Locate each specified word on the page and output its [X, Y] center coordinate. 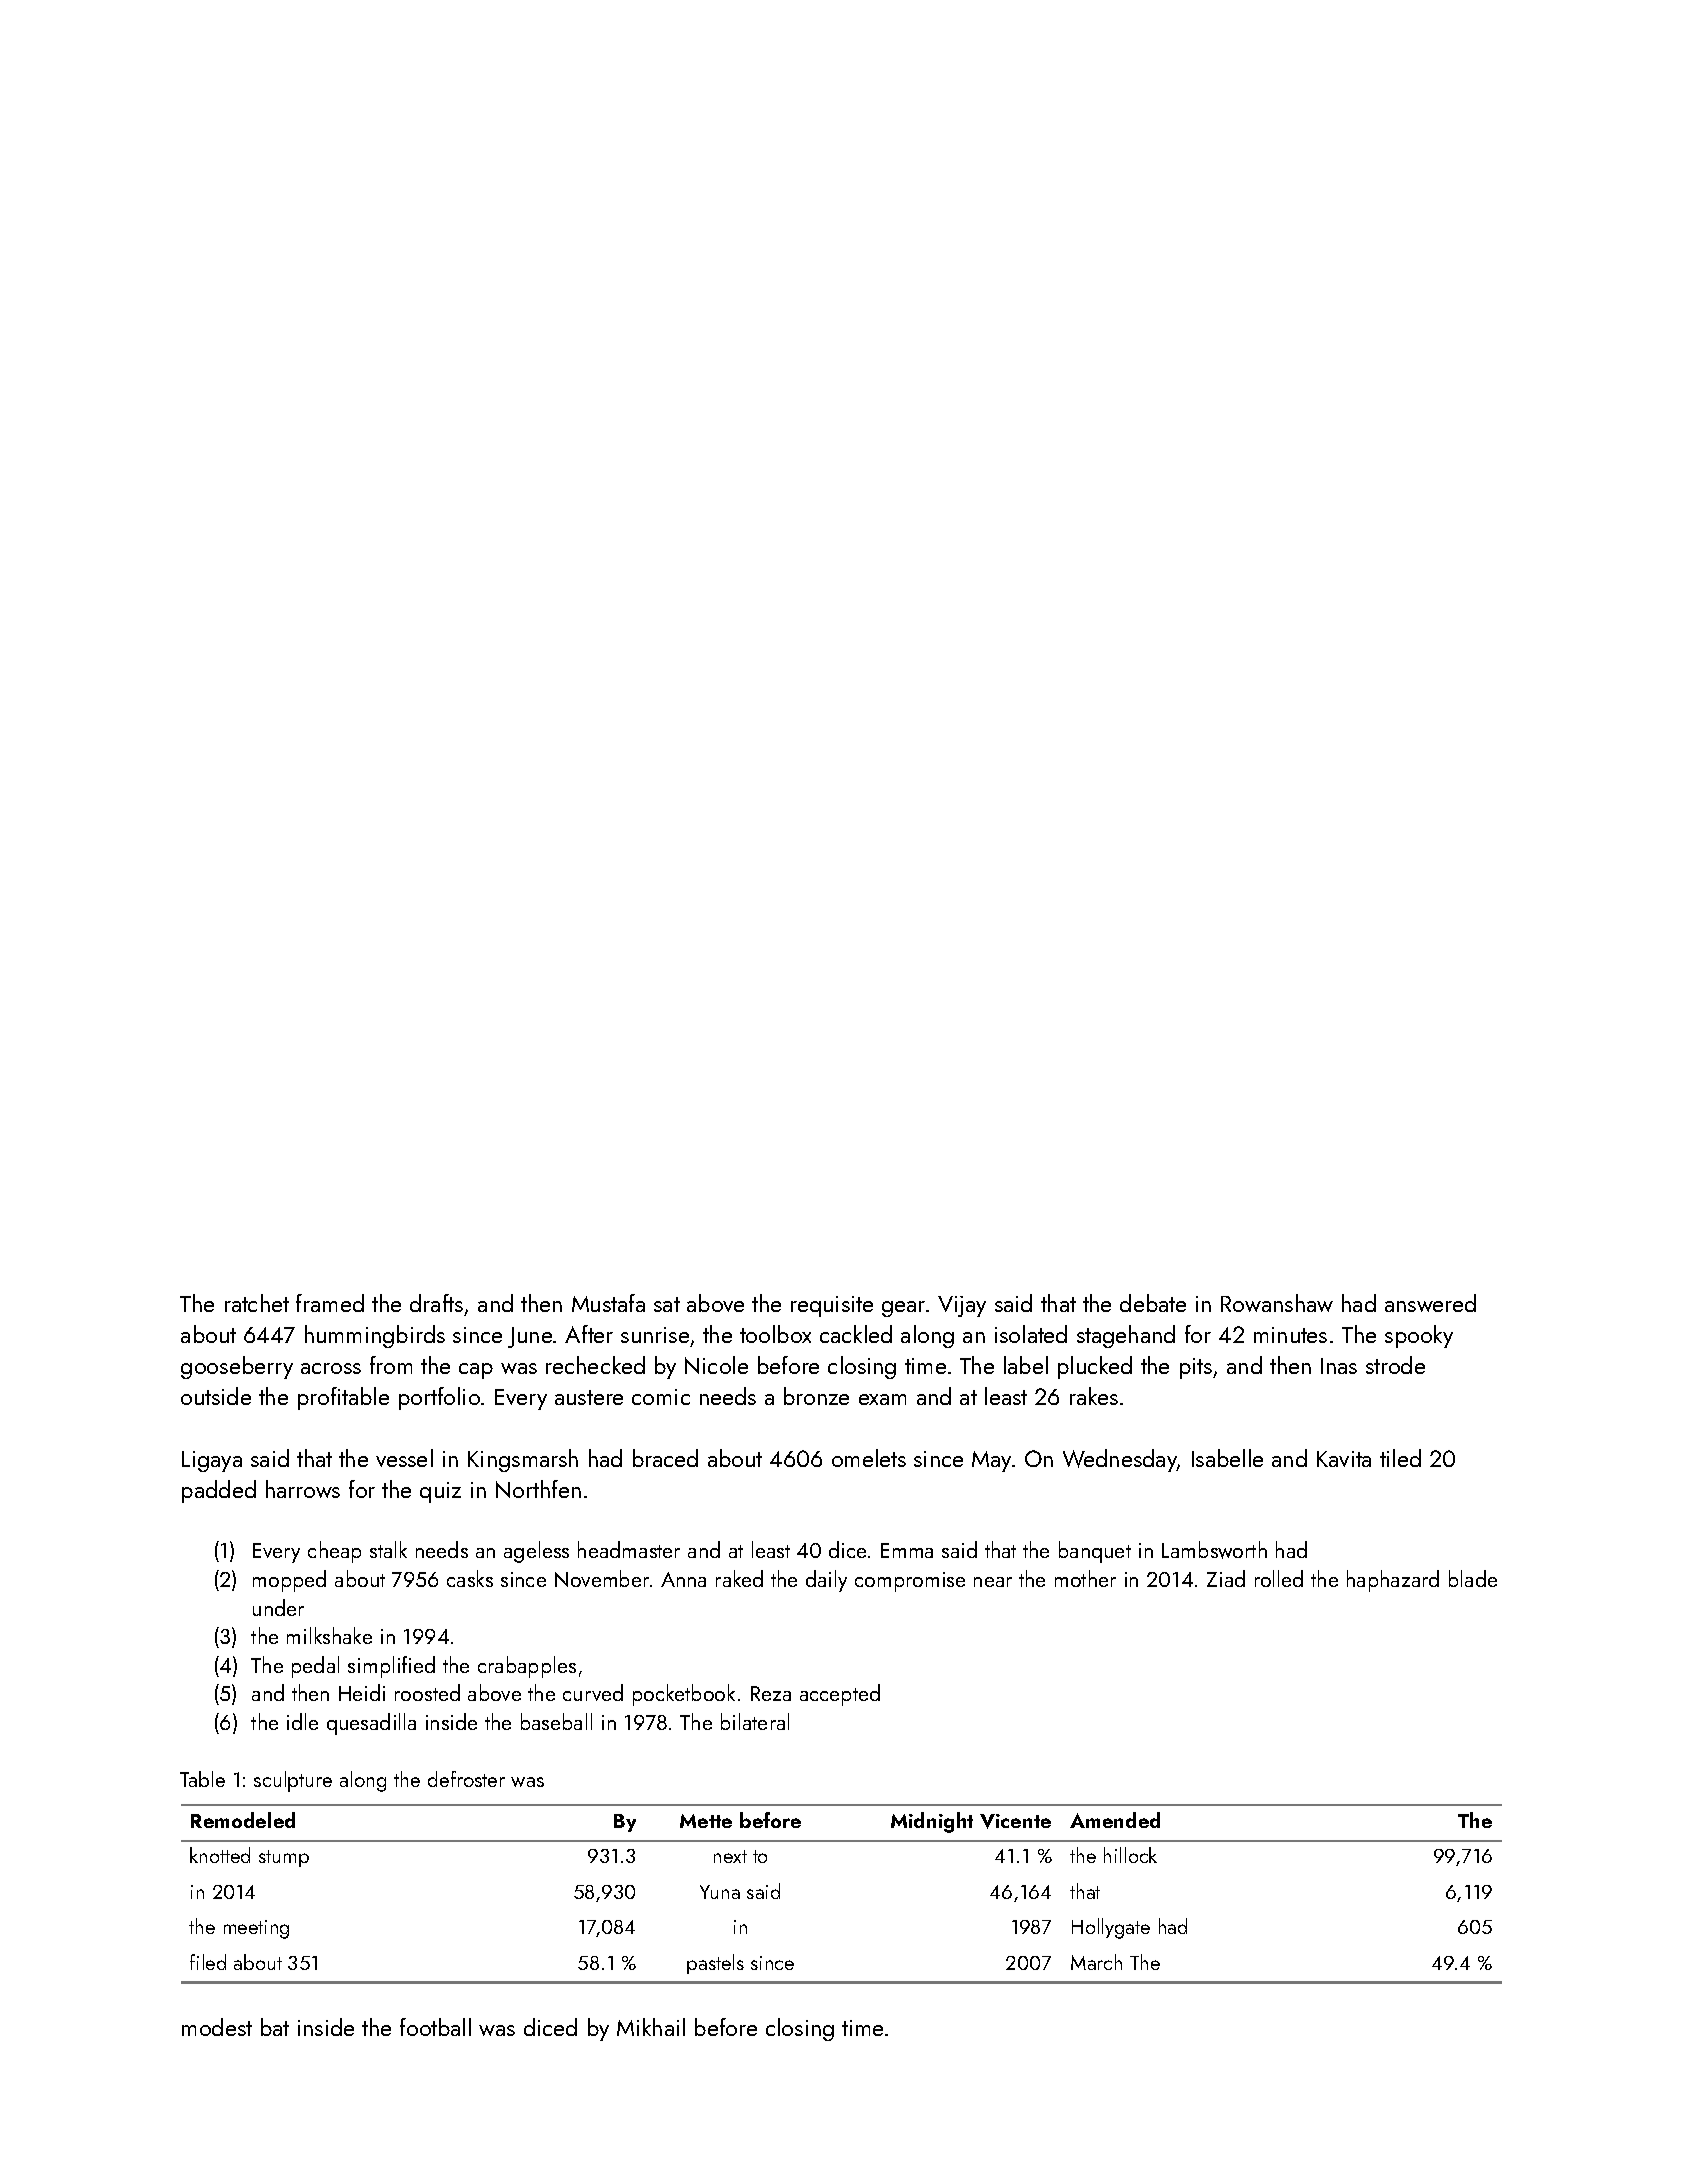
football [435, 2027]
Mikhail [651, 2027]
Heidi [362, 1692]
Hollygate [1111, 1928]
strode [1395, 1365]
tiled [1400, 1458]
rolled [1279, 1578]
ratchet [257, 1303]
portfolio [439, 1398]
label [1026, 1365]
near [993, 1582]
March [1096, 1962]
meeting [256, 1929]
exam [882, 1399]
